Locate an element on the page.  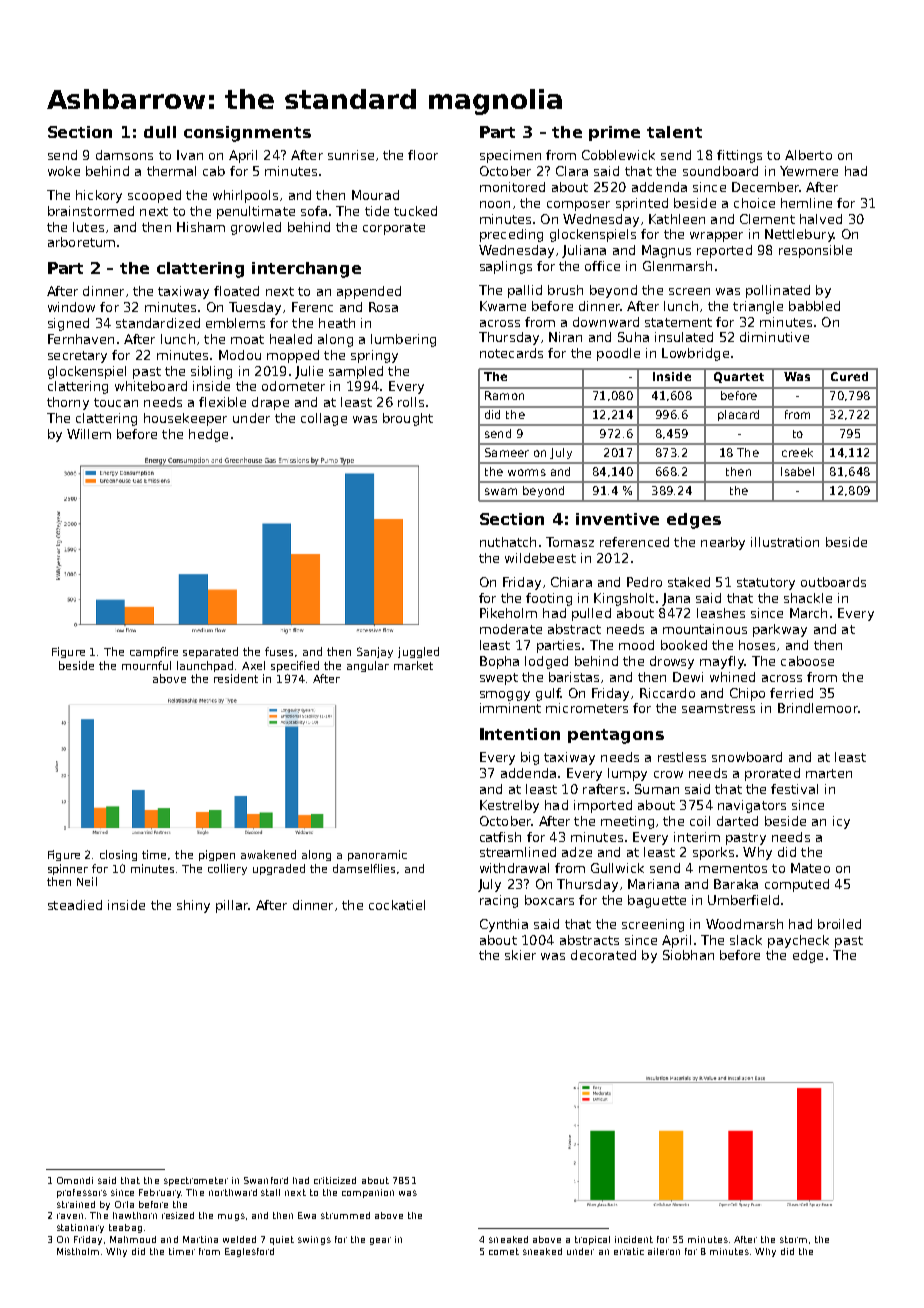
specified is located at coordinates (295, 666).
